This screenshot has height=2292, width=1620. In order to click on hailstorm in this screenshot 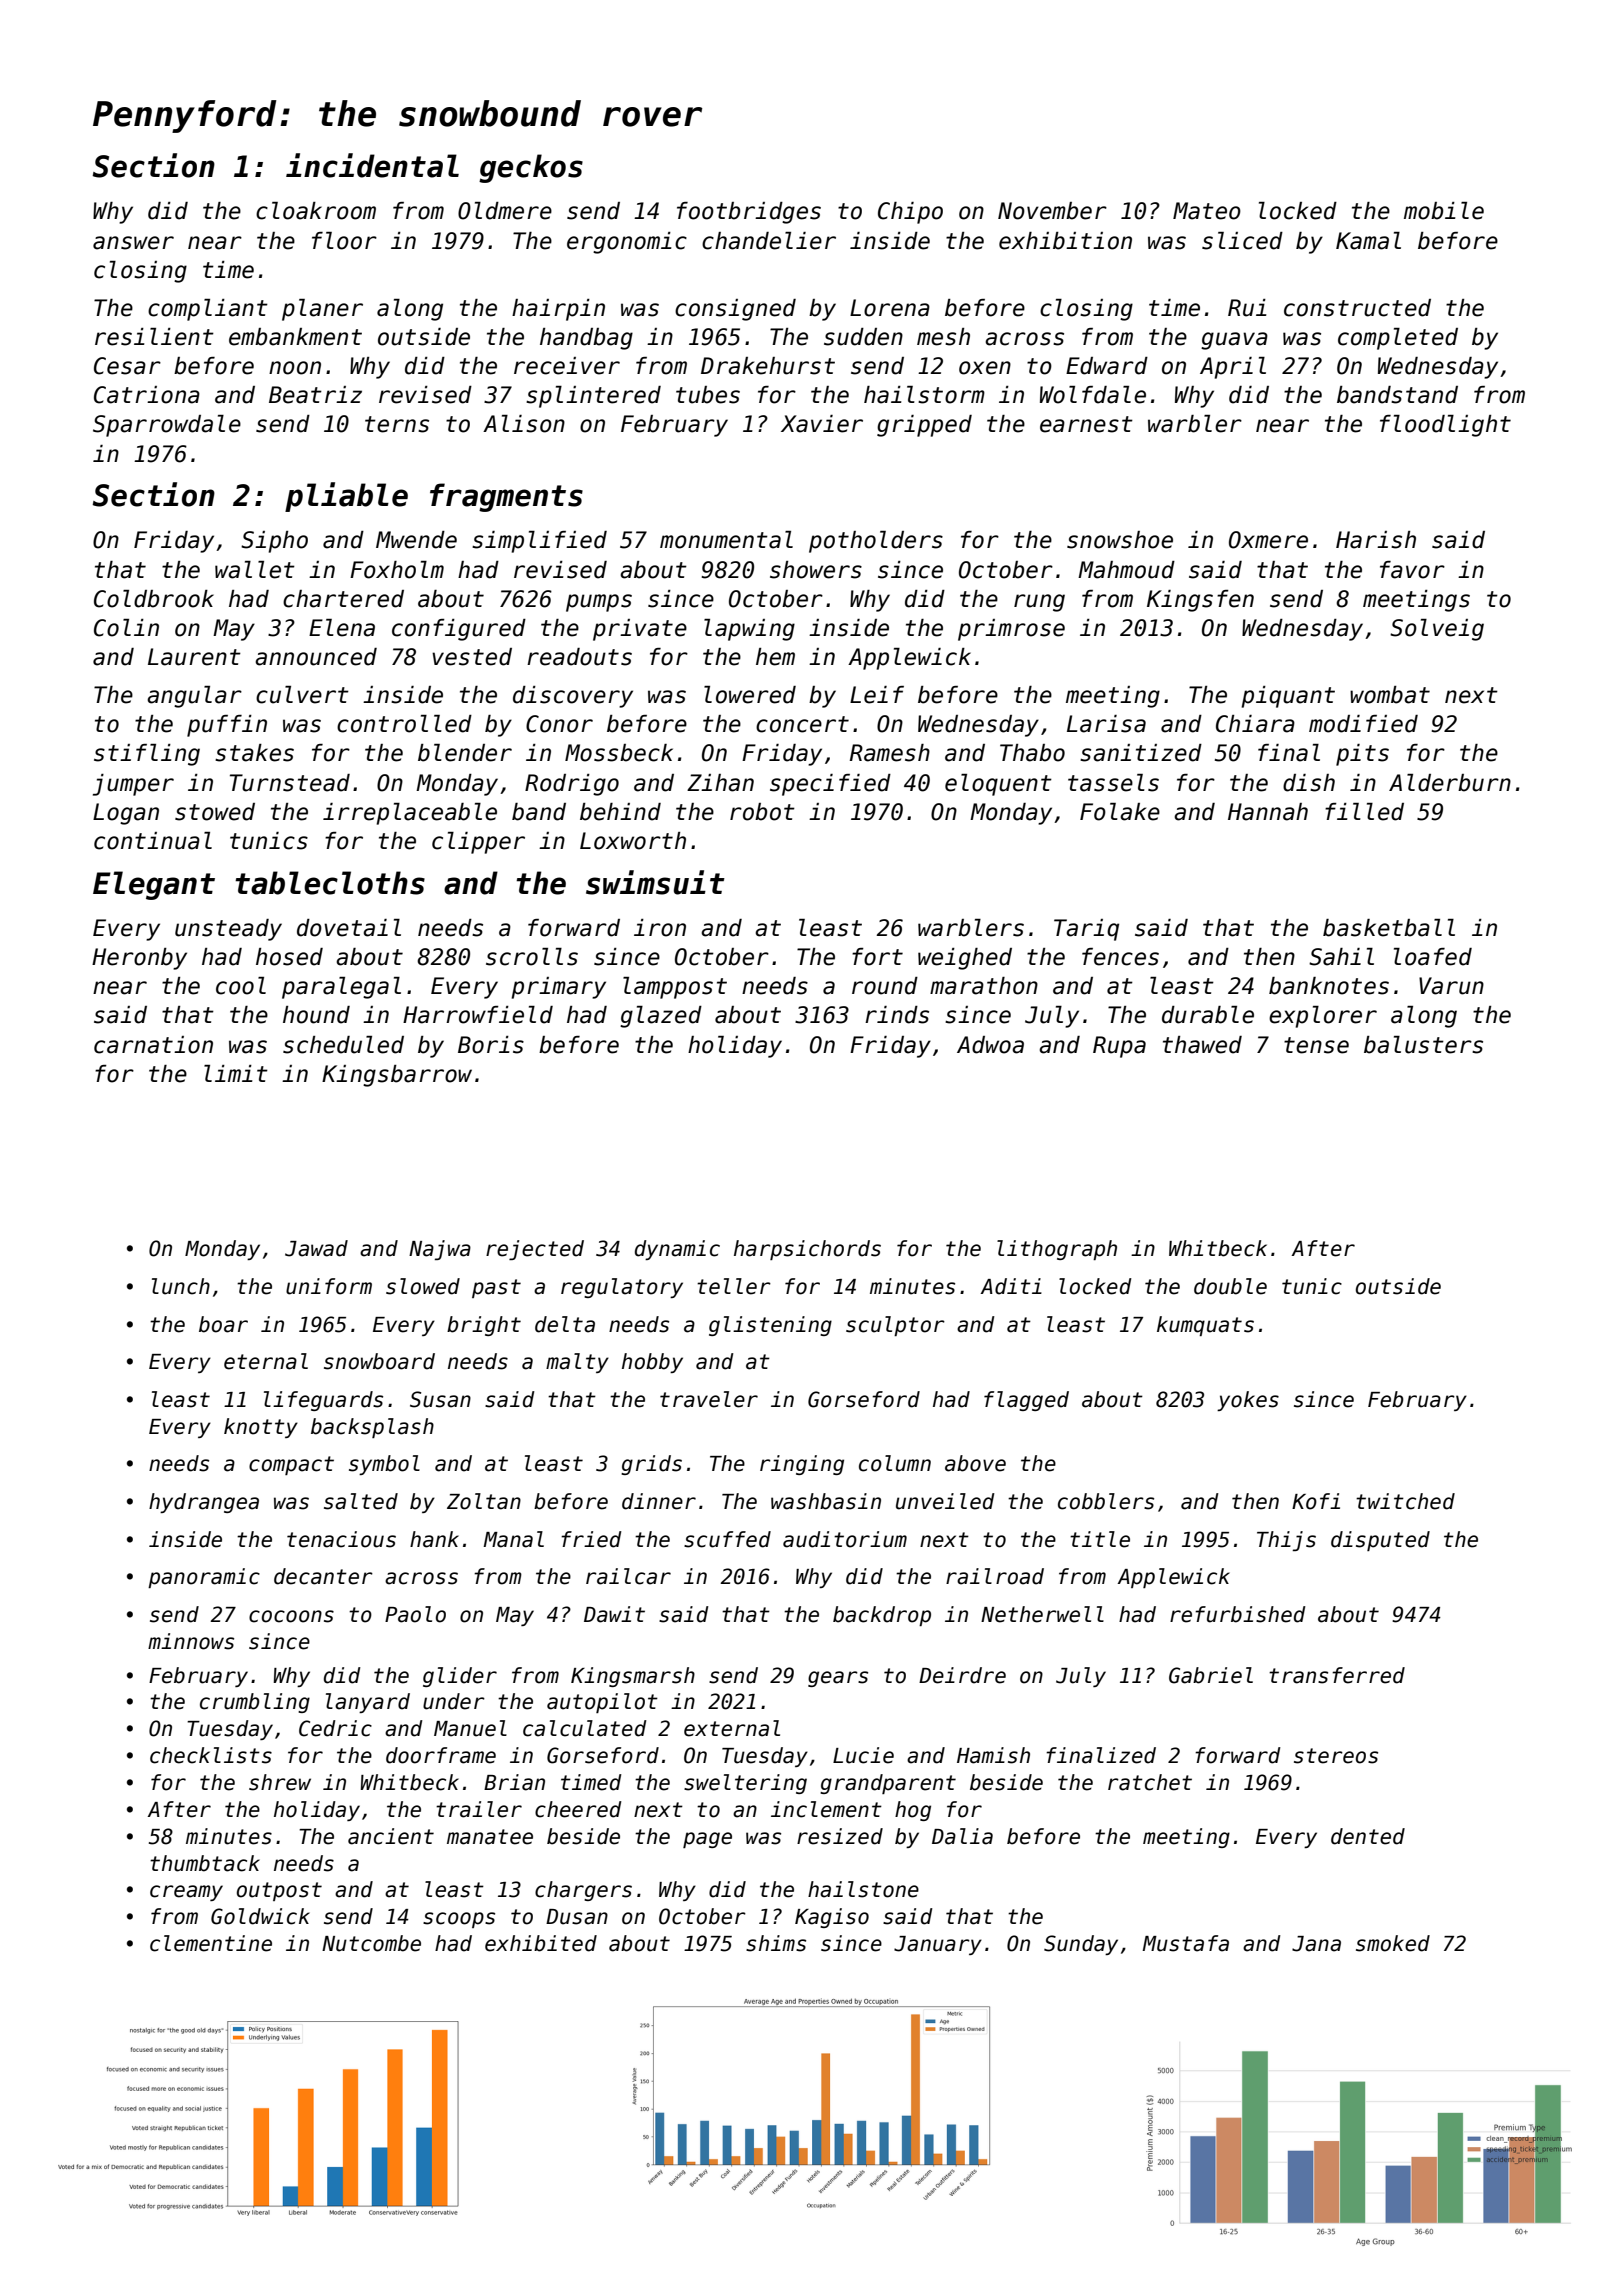, I will do `click(924, 395)`.
